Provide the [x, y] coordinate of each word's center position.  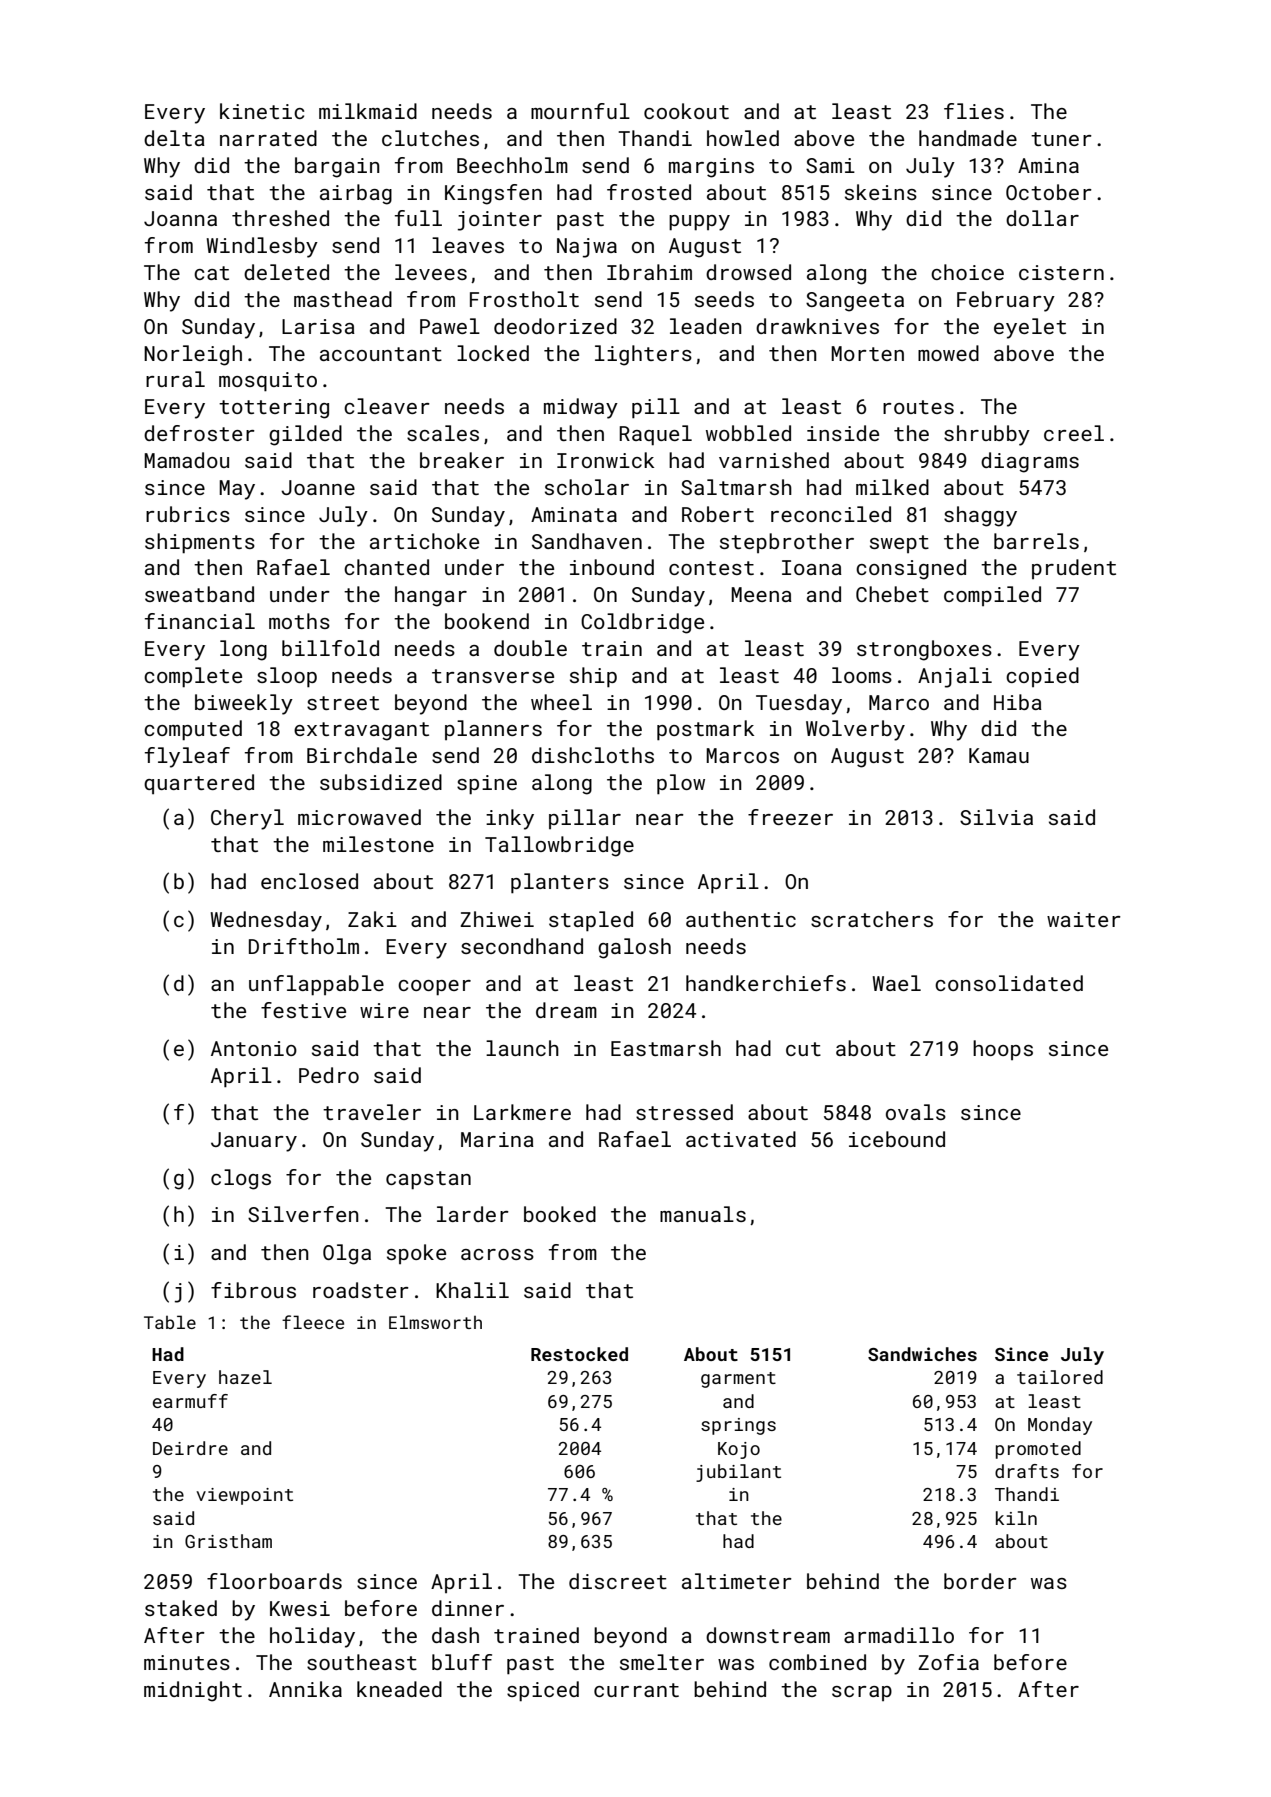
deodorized [555, 326]
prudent [1074, 569]
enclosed [309, 881]
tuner [1061, 139]
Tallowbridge [559, 846]
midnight [193, 1691]
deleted [286, 272]
